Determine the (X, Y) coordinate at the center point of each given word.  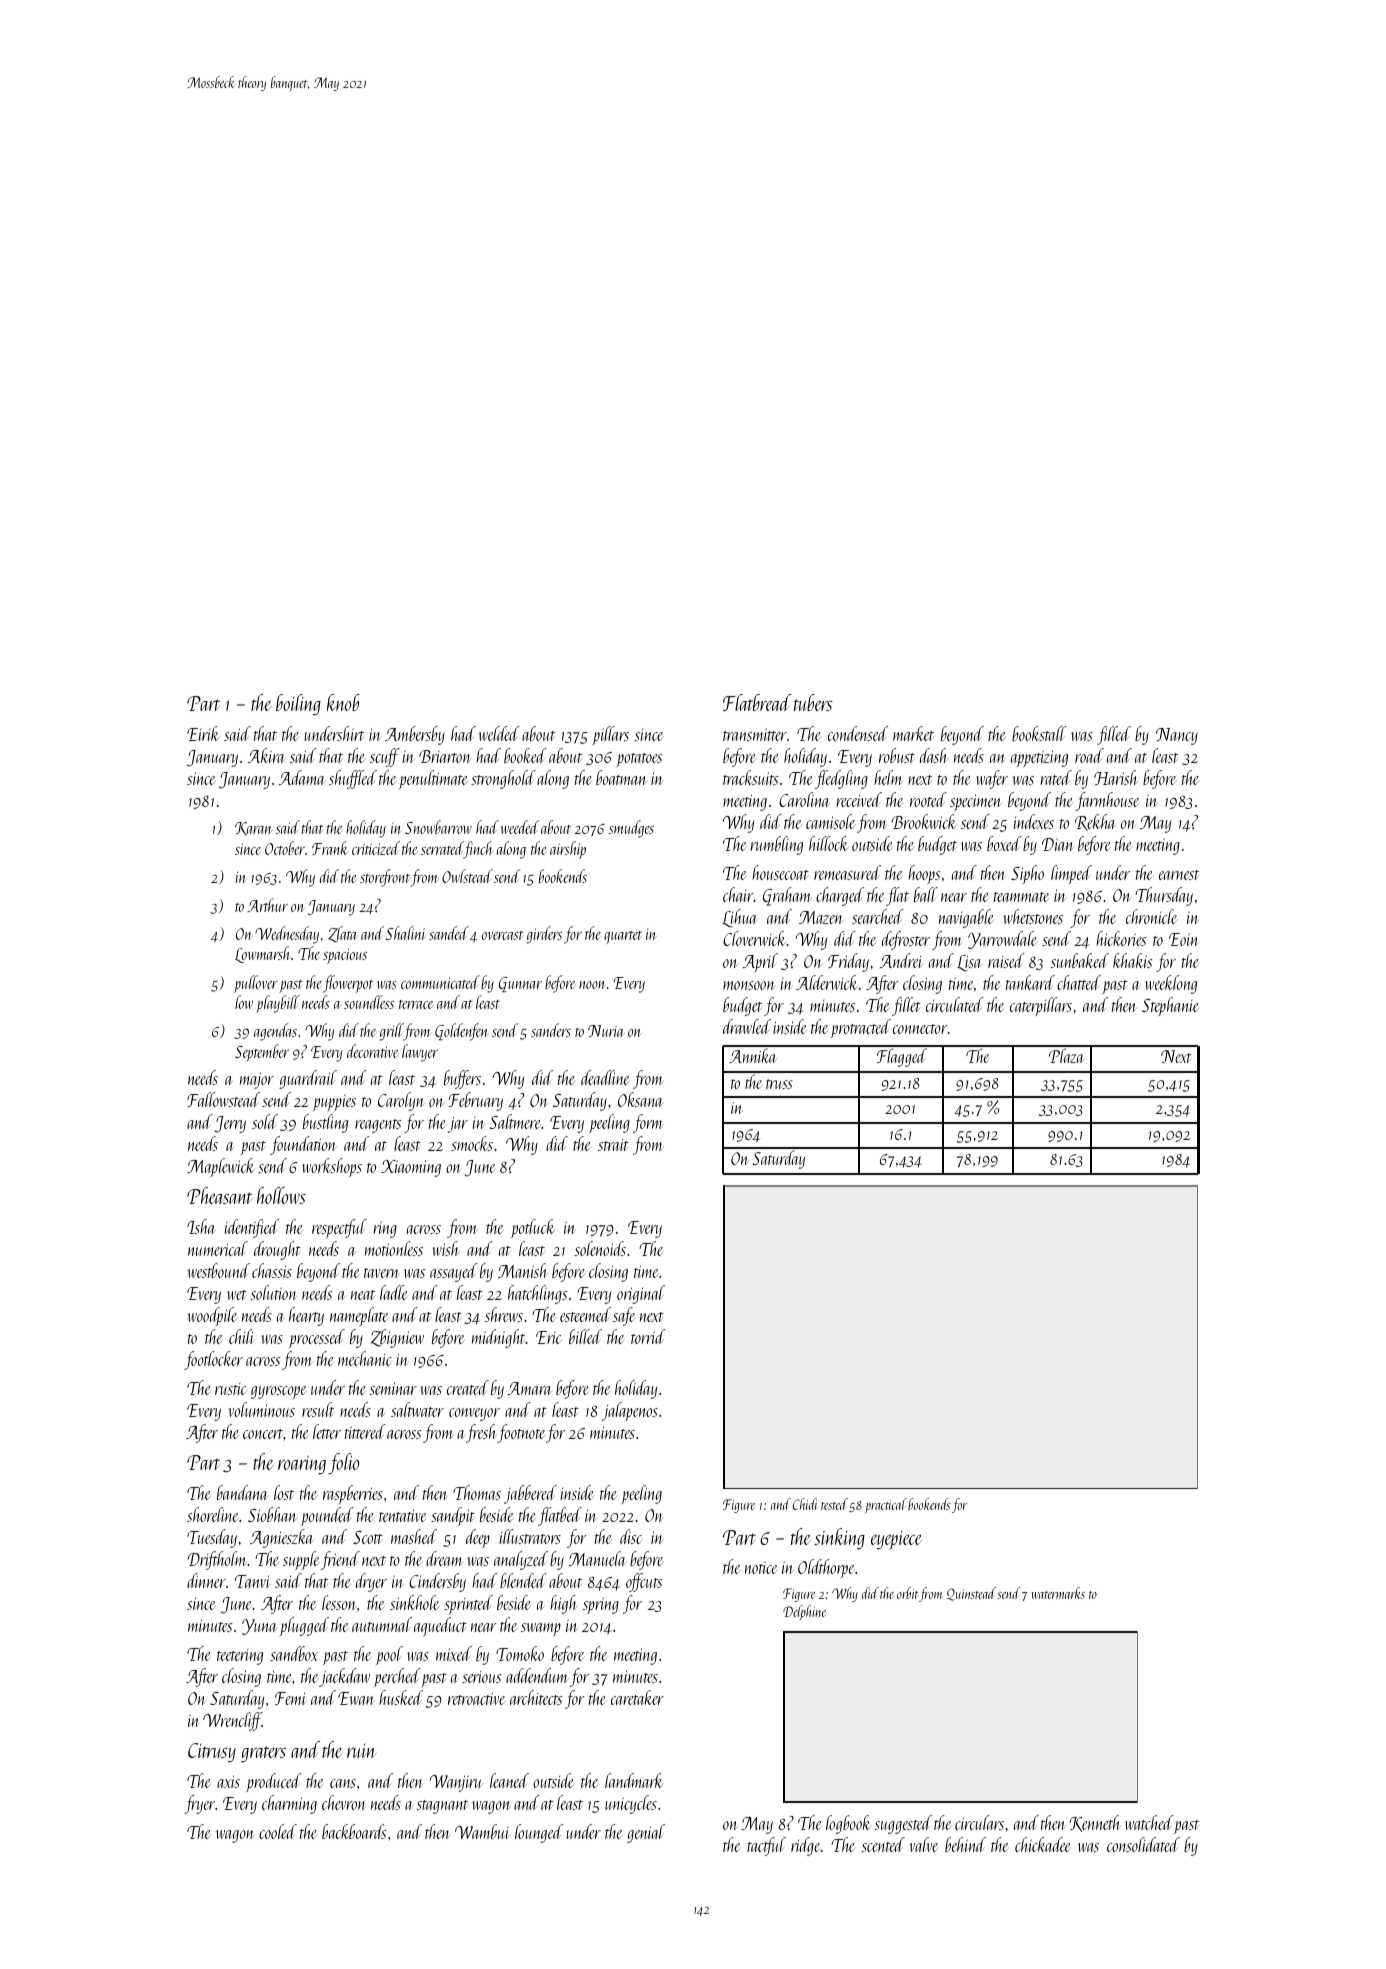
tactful (766, 1846)
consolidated (1143, 1844)
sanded (449, 933)
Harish (1116, 777)
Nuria (606, 1031)
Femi (290, 1698)
